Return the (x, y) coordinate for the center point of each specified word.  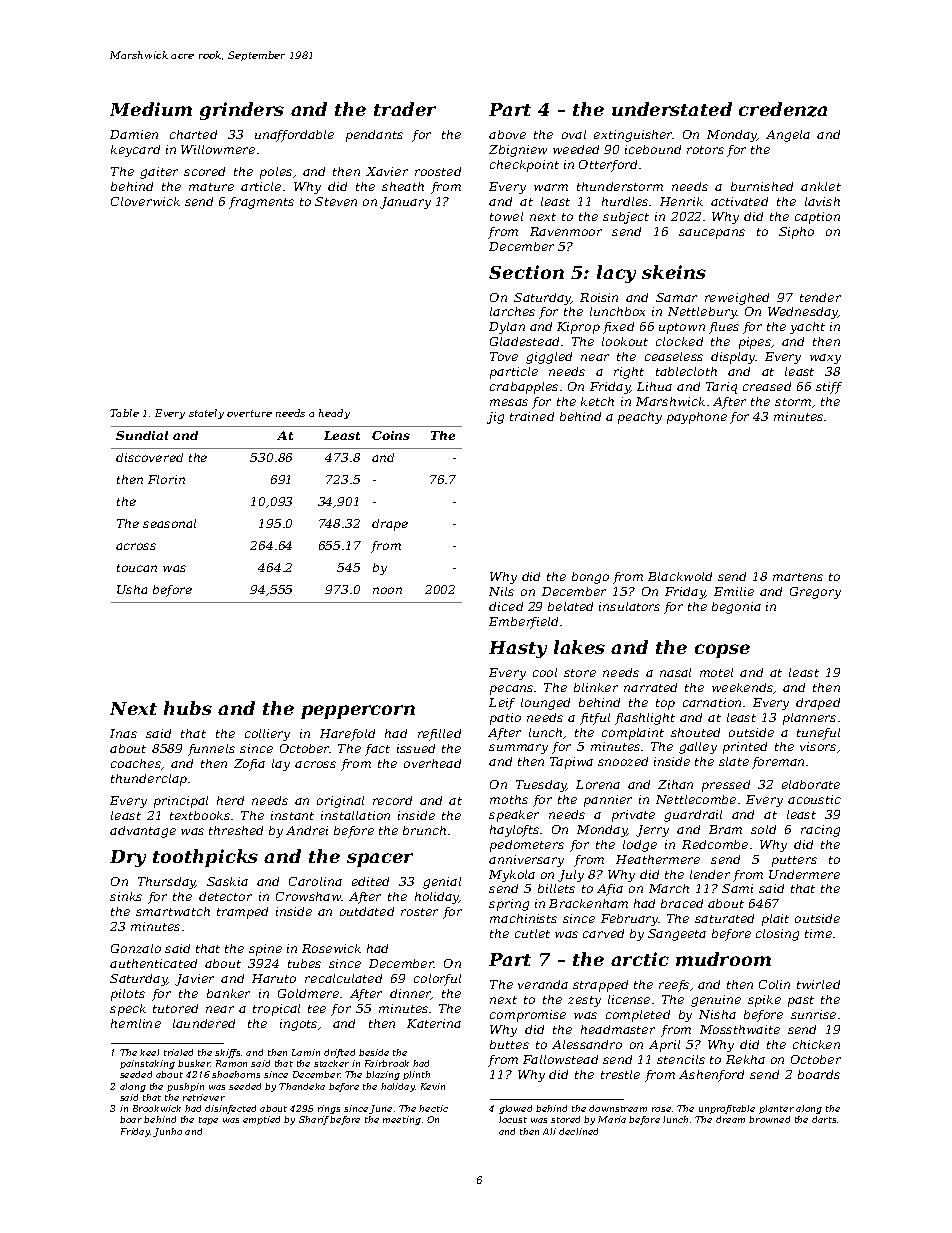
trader (405, 109)
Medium (151, 109)
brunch (424, 830)
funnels (211, 750)
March (669, 888)
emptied (261, 1120)
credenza (783, 109)
